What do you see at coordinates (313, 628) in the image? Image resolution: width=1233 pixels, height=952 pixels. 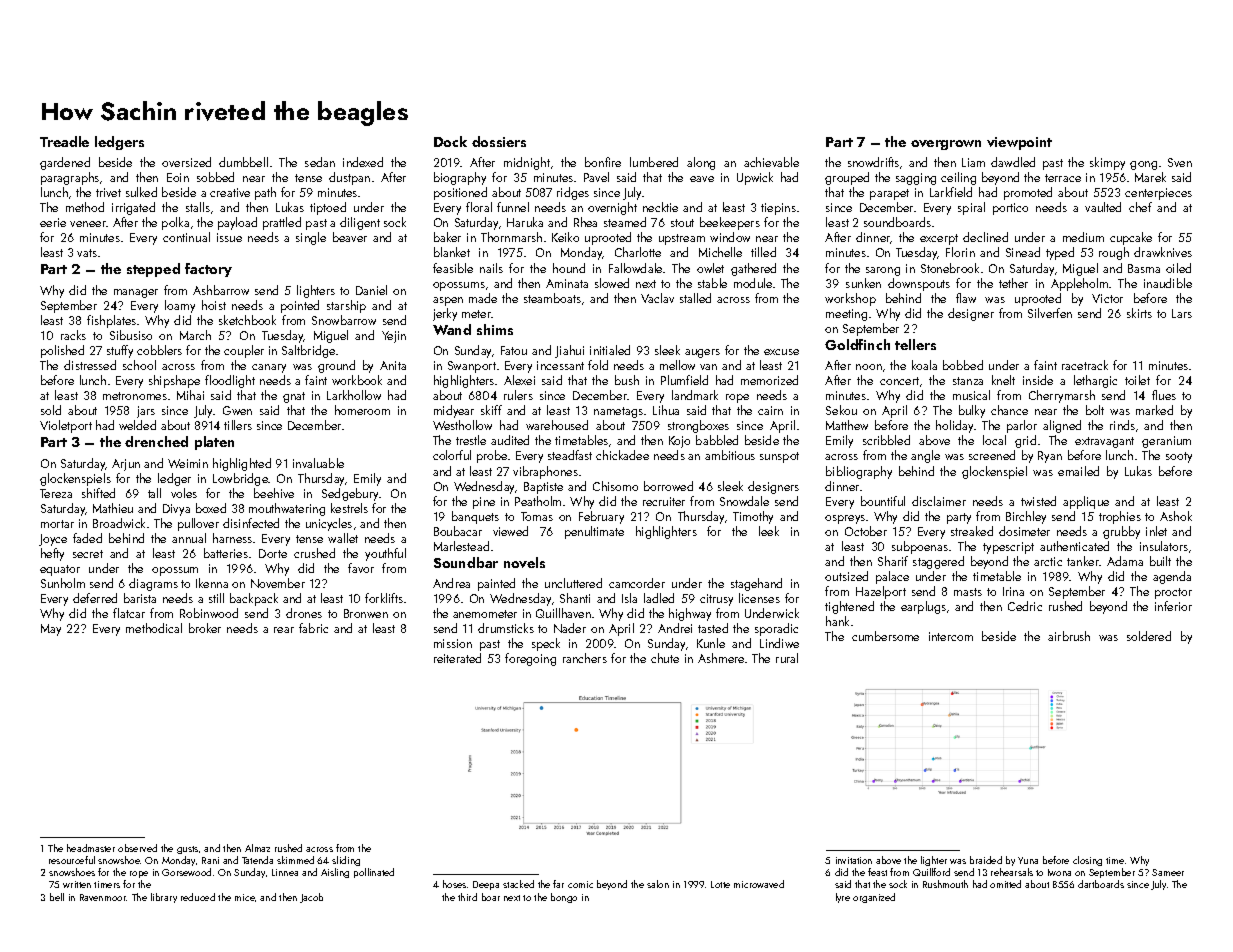 I see `fabric` at bounding box center [313, 628].
